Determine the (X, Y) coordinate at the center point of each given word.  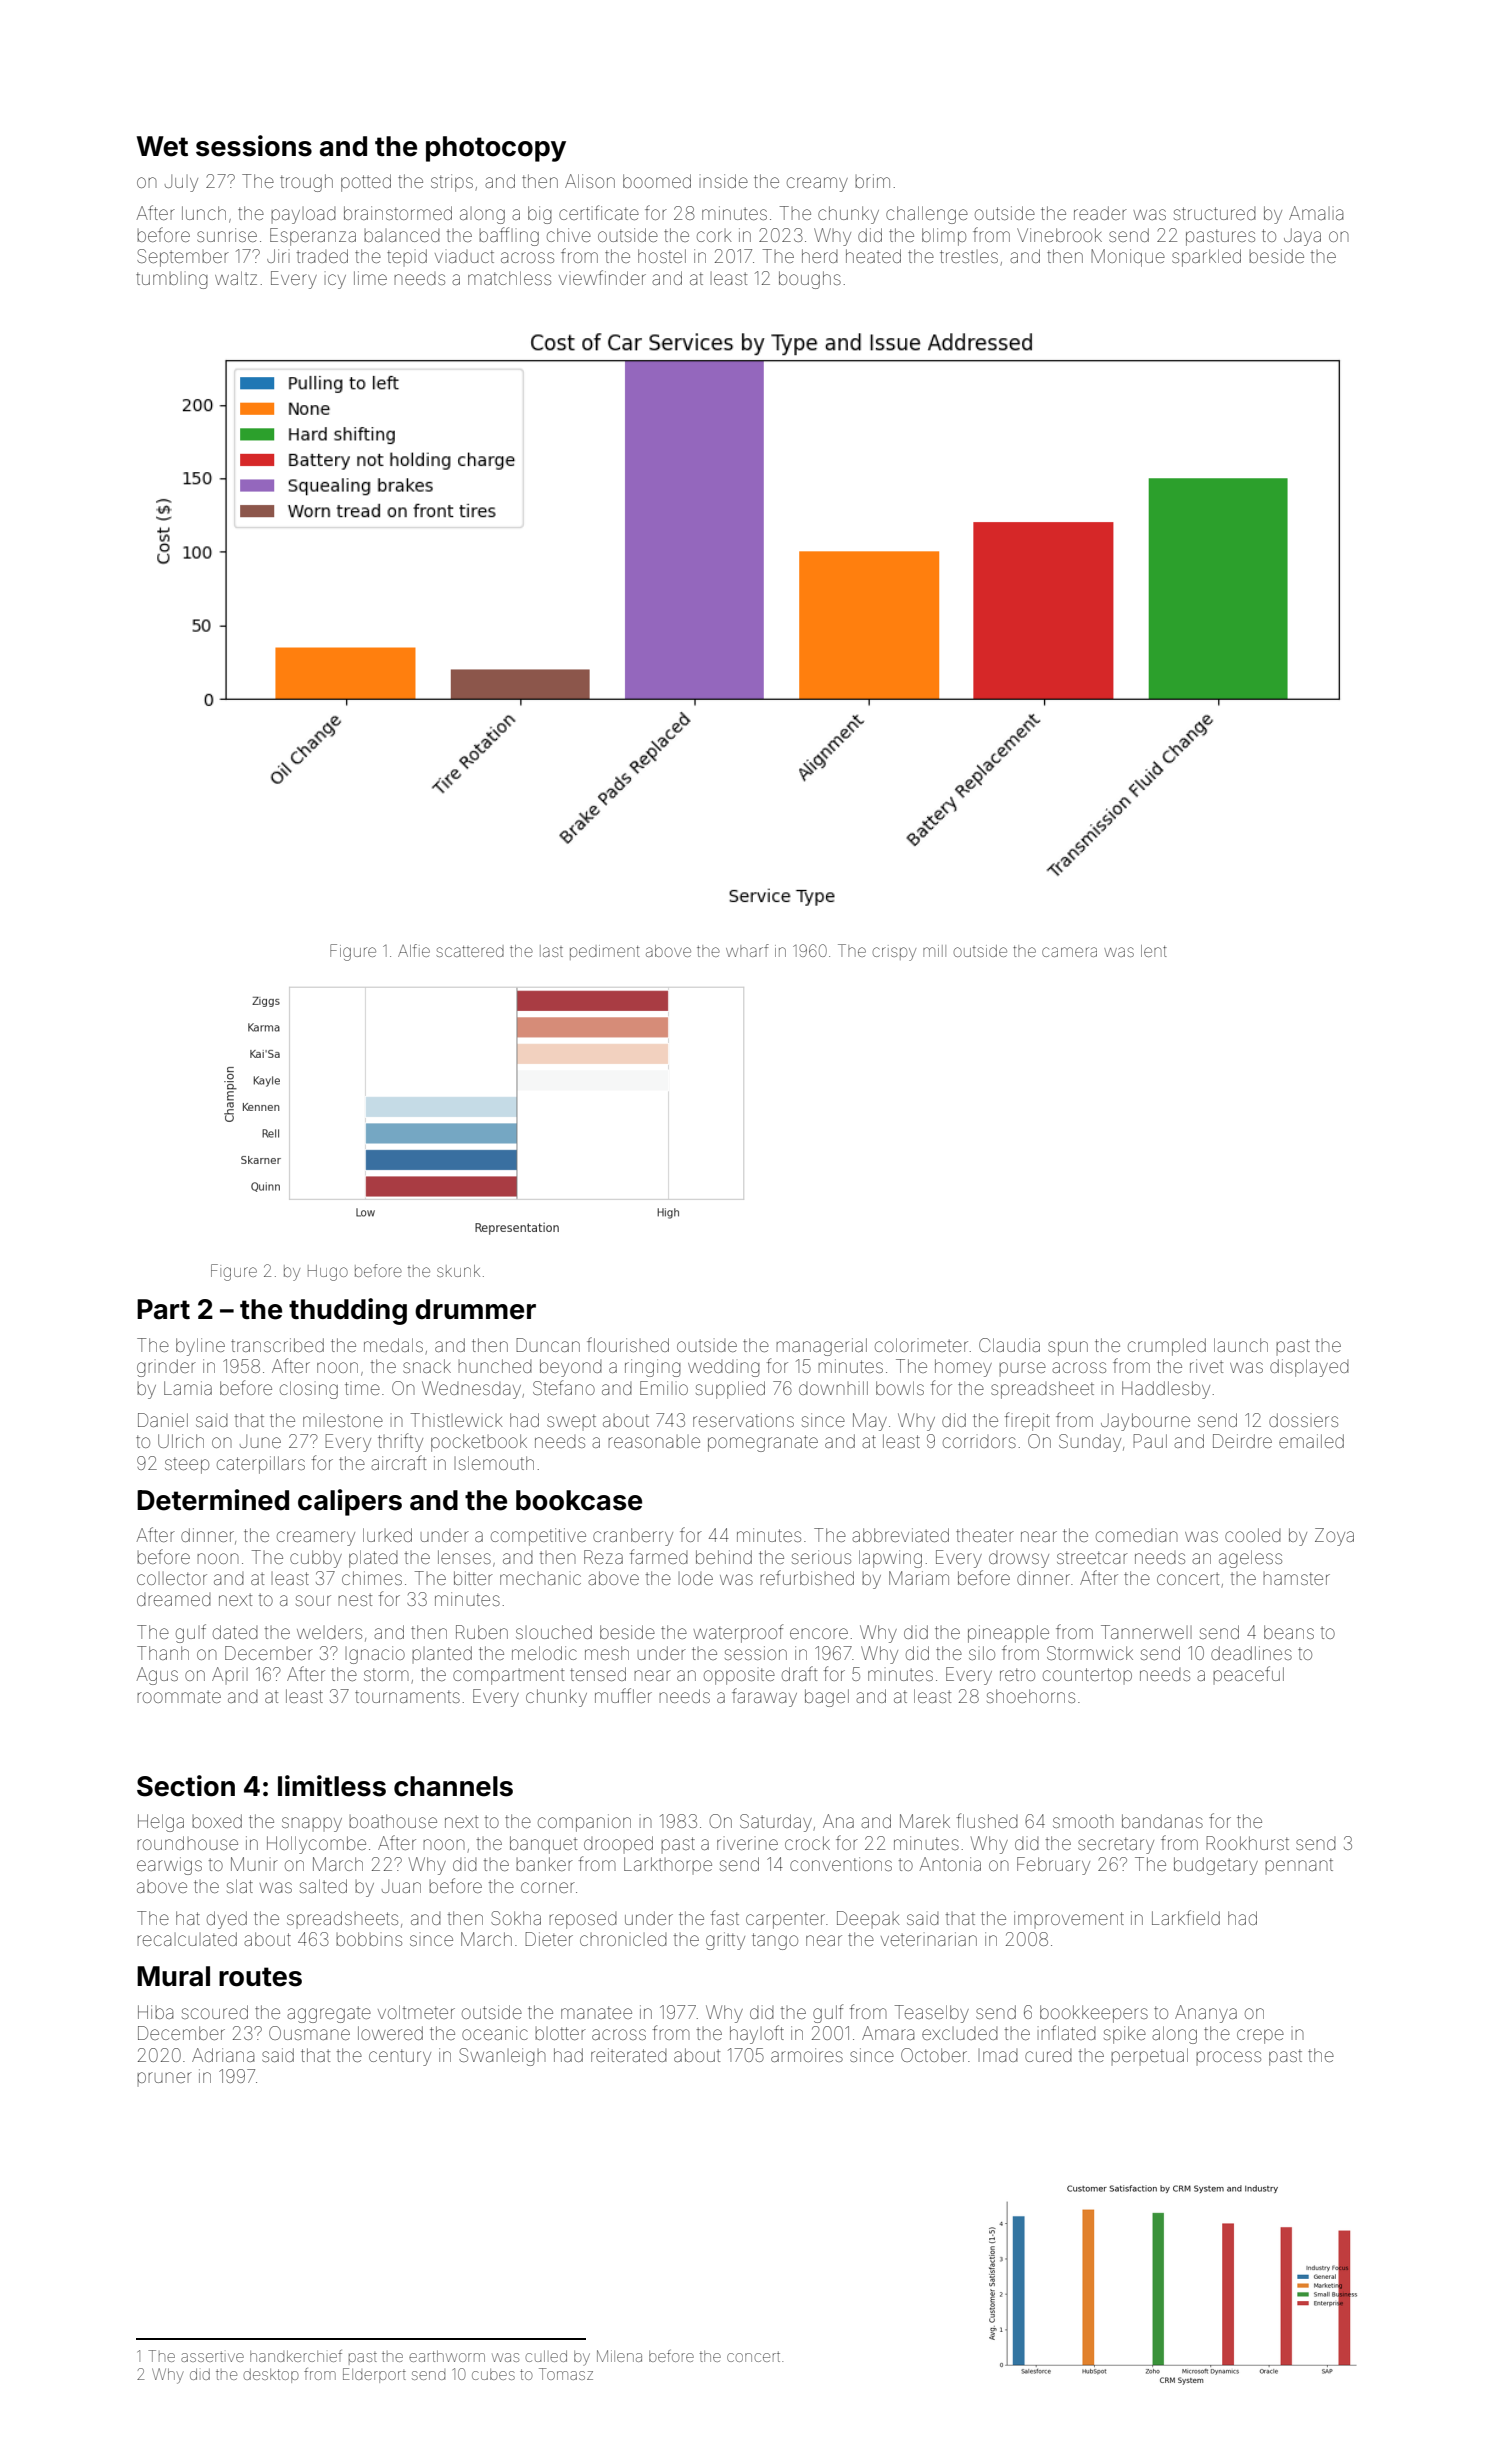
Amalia (1316, 213)
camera (1069, 952)
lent (1154, 951)
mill (934, 951)
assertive (212, 2356)
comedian (1136, 1535)
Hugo (328, 1273)
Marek (925, 1821)
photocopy (496, 149)
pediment (605, 952)
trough (306, 183)
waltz (236, 278)
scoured (215, 2012)
